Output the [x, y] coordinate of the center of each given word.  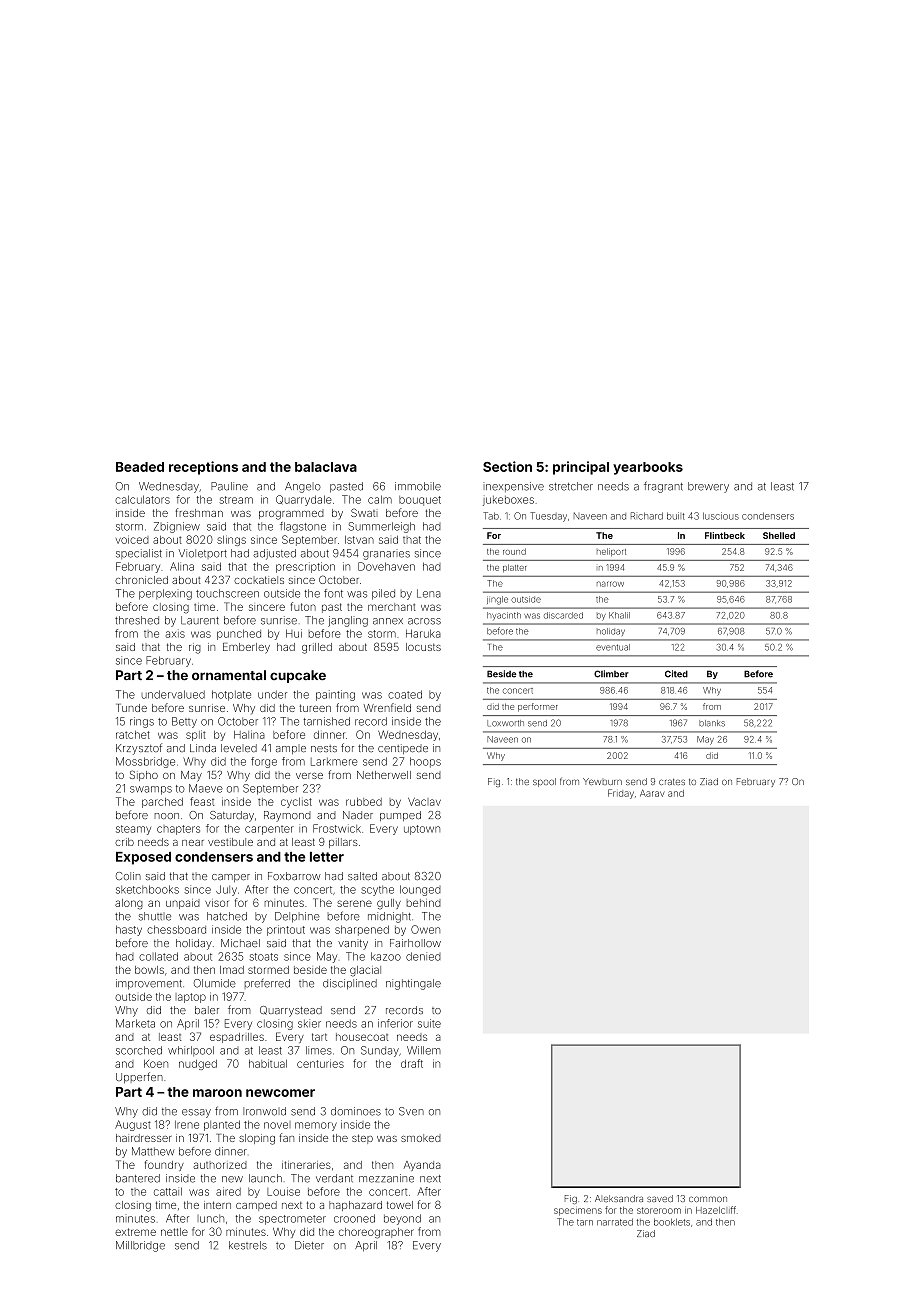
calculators [142, 499]
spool [544, 782]
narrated [615, 1222]
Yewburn [602, 781]
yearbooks [648, 468]
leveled [239, 748]
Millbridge [140, 1246]
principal [581, 468]
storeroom [659, 1210]
